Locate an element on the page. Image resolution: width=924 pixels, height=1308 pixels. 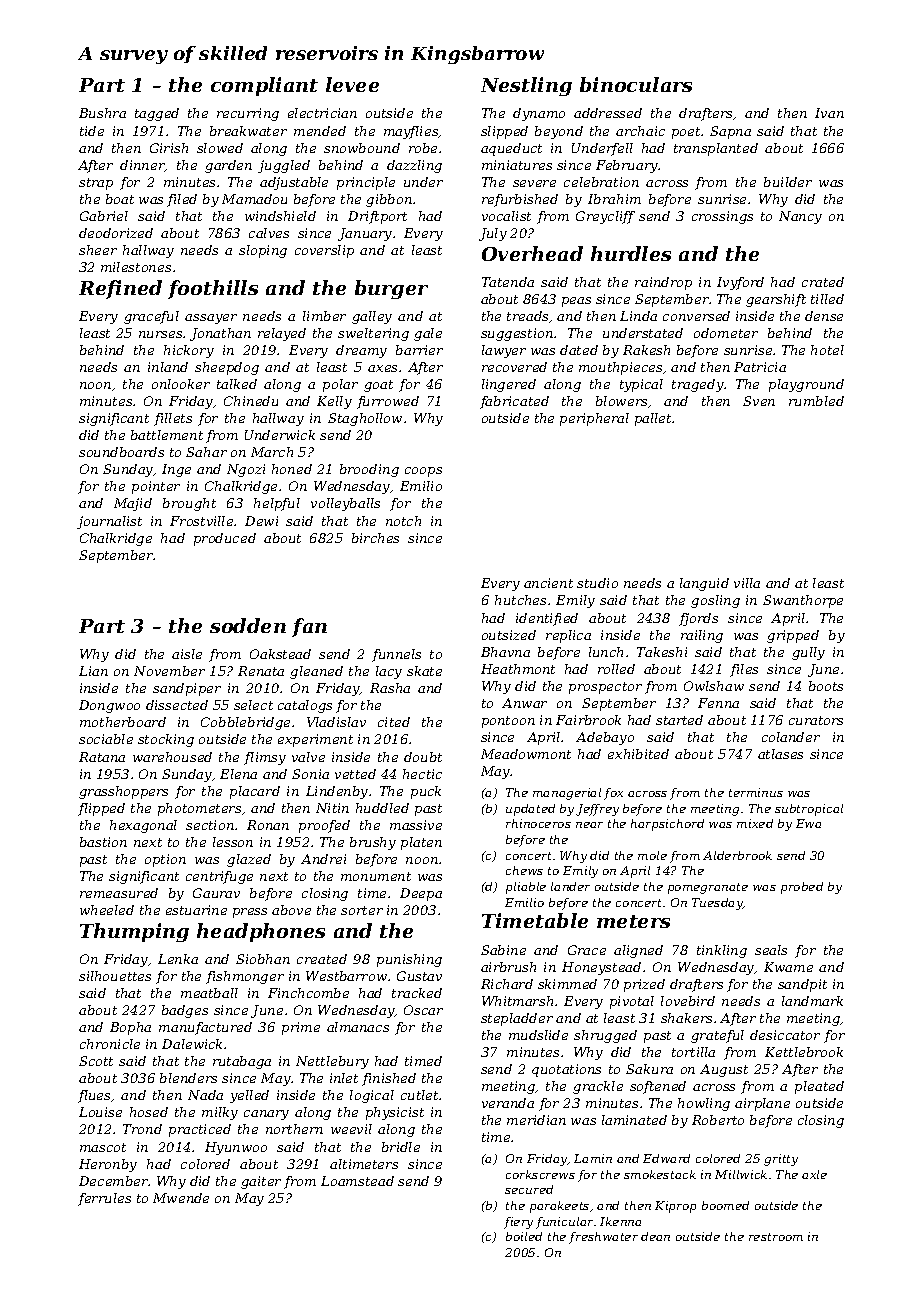
flipped is located at coordinates (101, 809).
